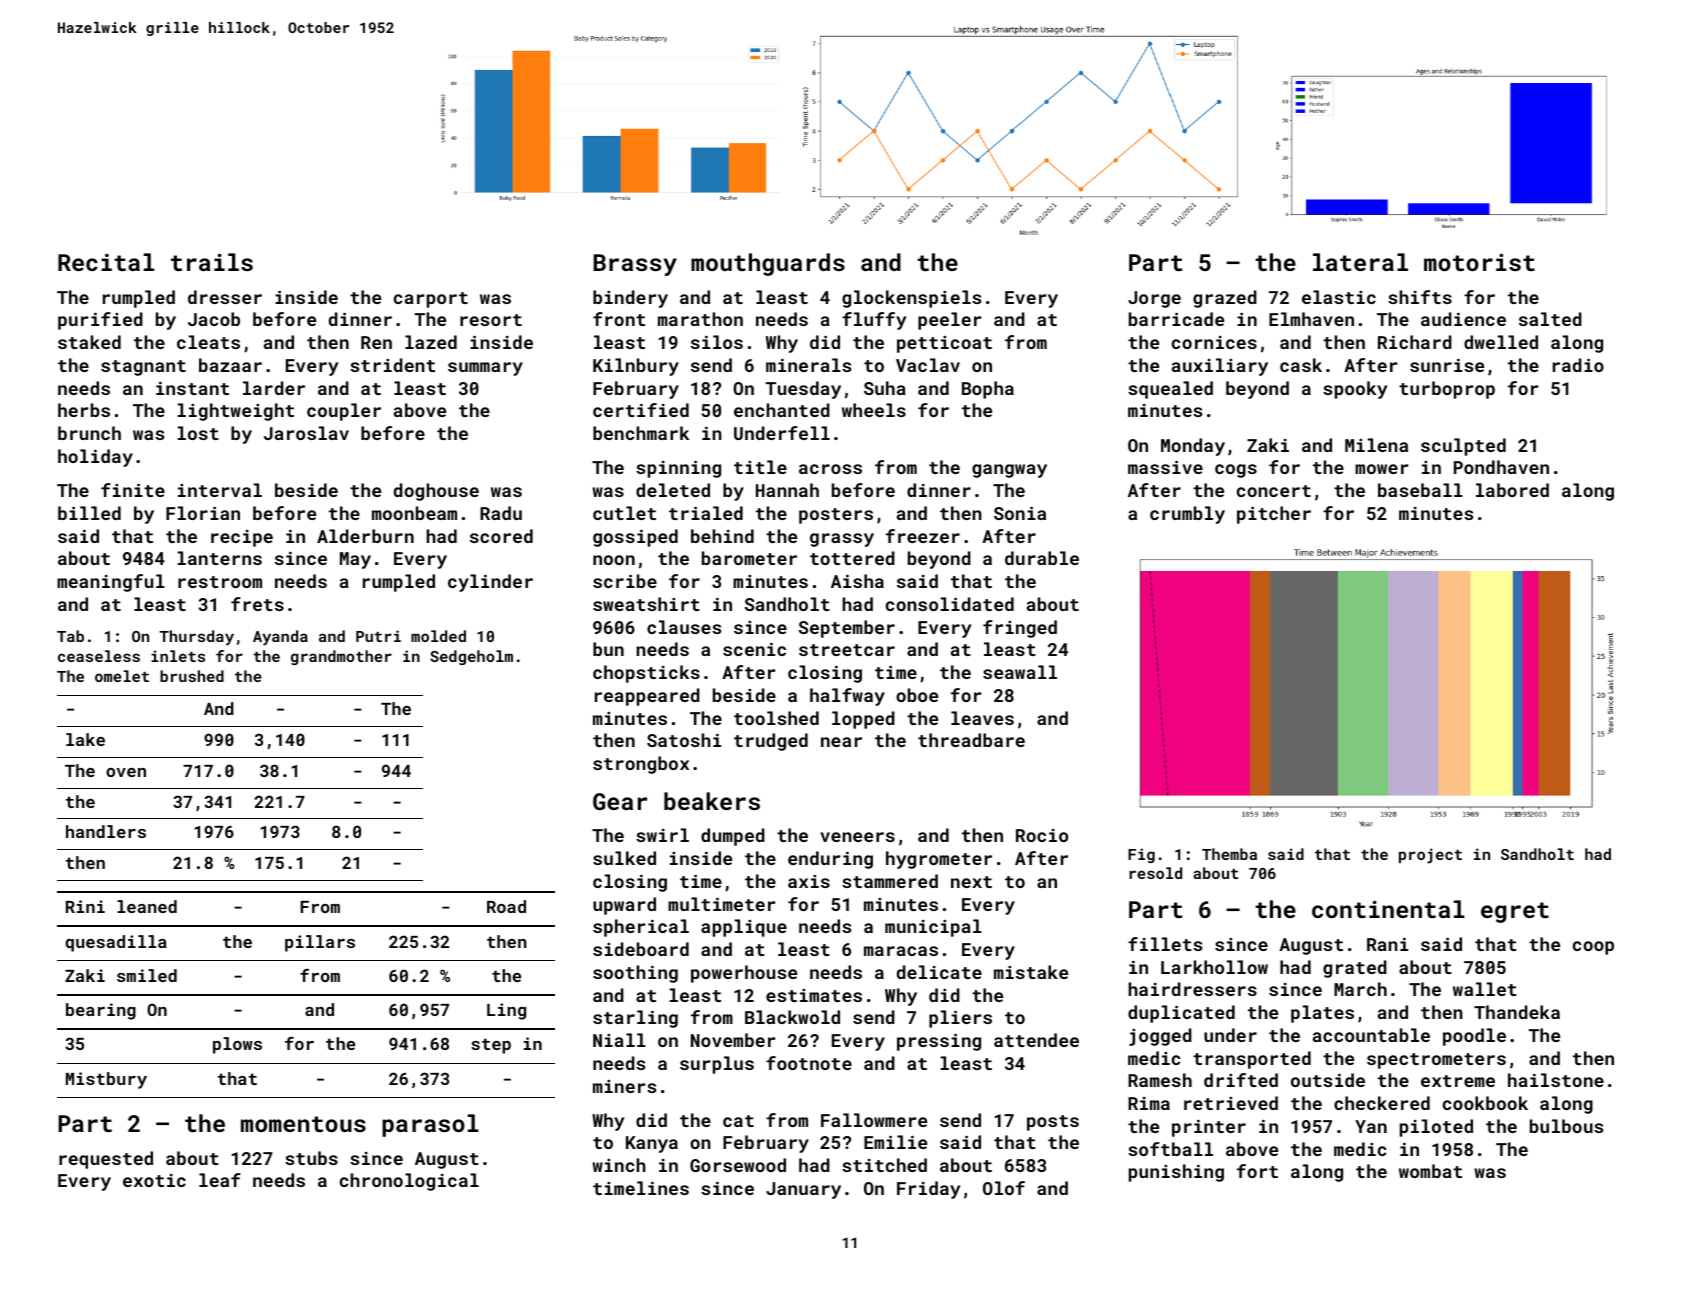 The width and height of the page is (1683, 1300). I want to click on Gorsewood, so click(738, 1165).
